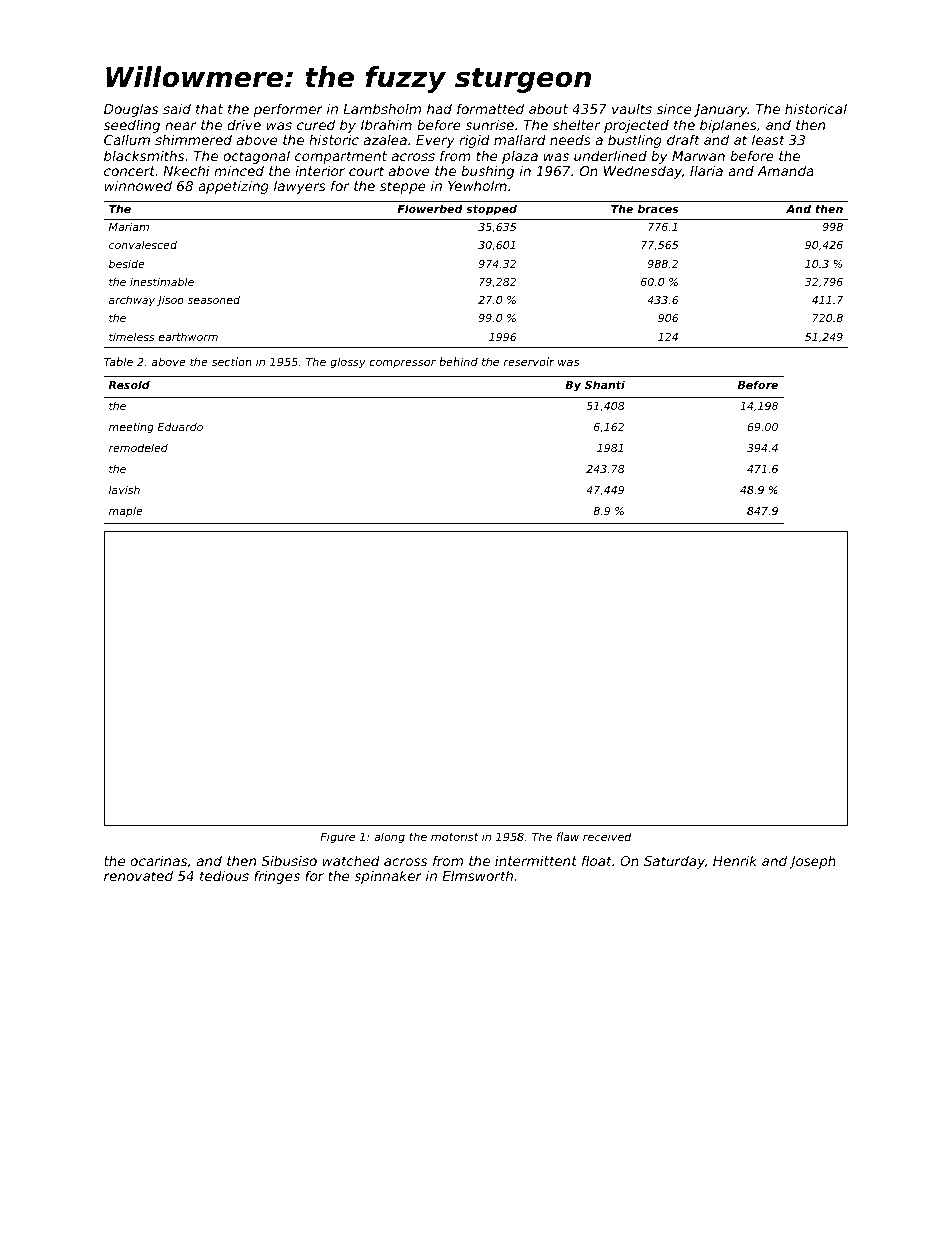 The image size is (952, 1233). Describe the element at coordinates (244, 125) in the page. I see `drive` at that location.
